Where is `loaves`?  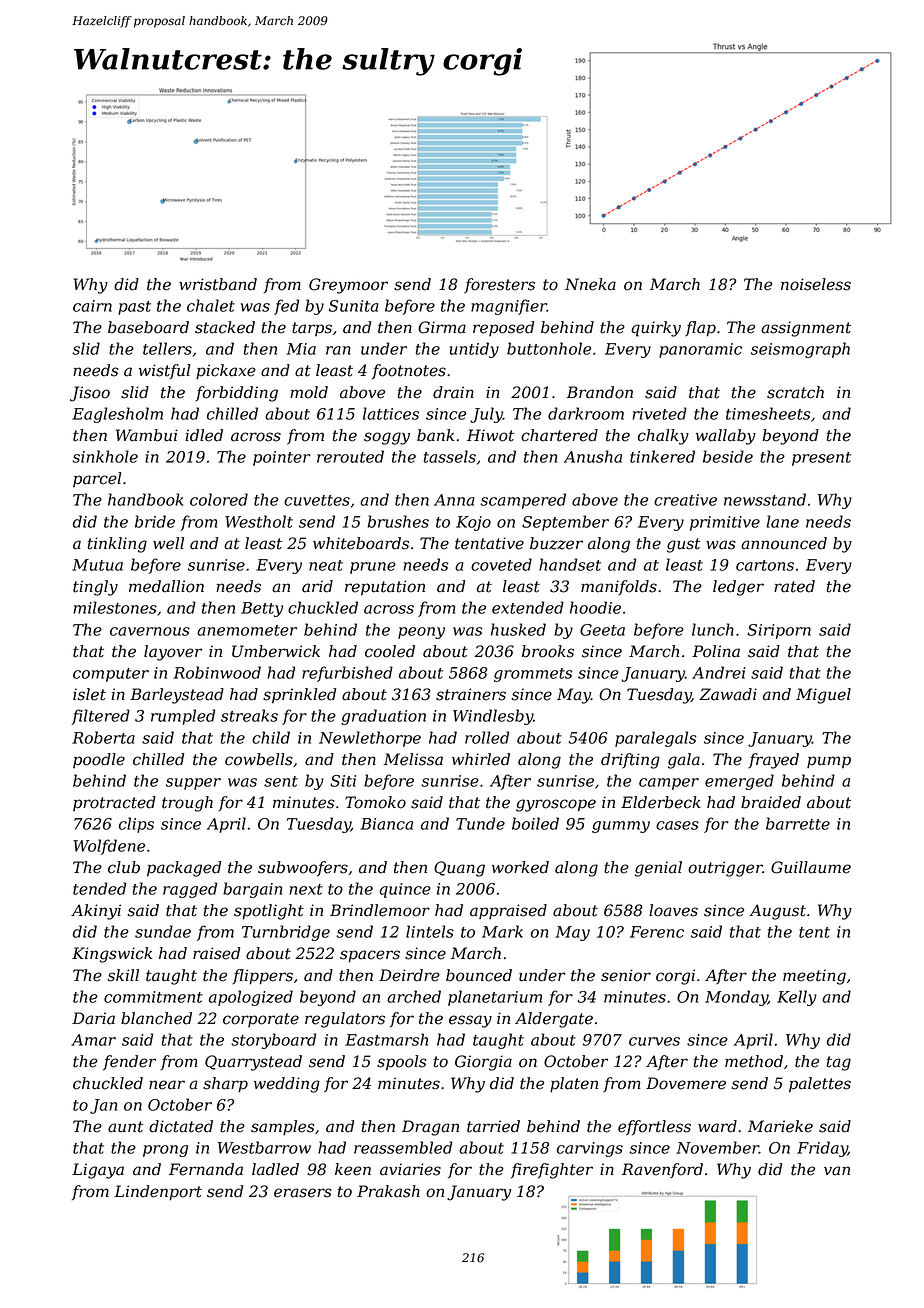 loaves is located at coordinates (673, 910).
